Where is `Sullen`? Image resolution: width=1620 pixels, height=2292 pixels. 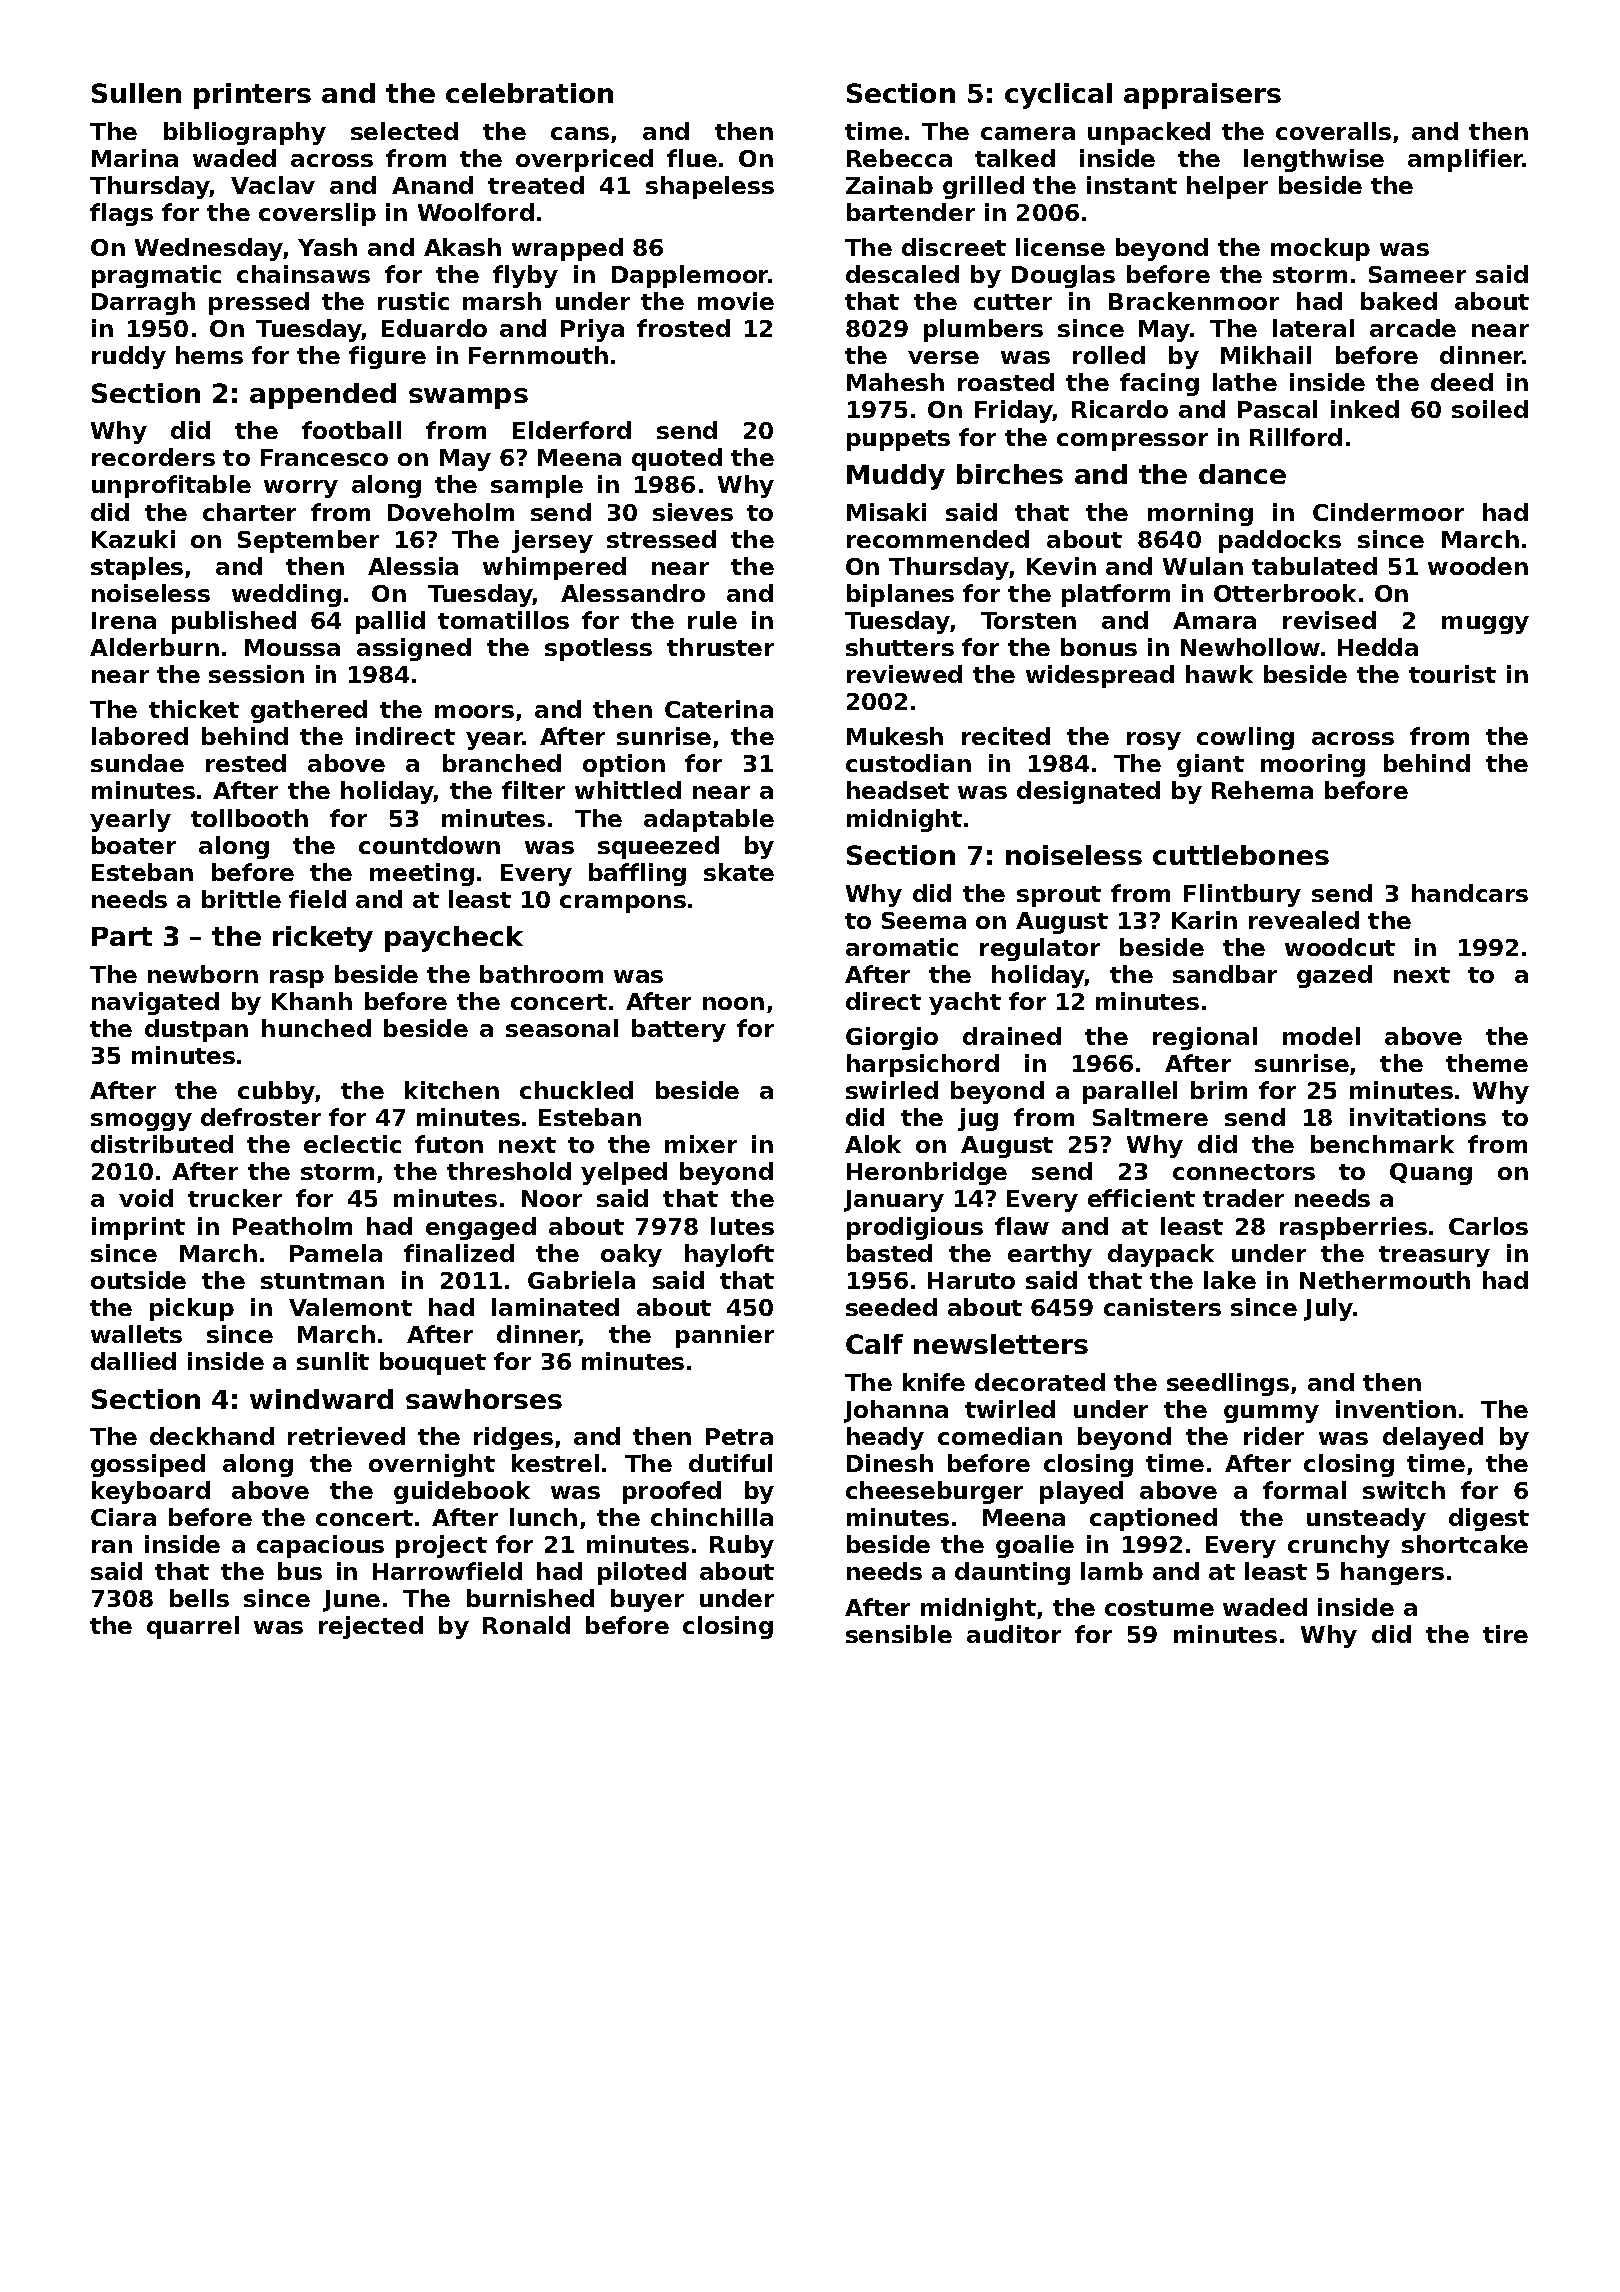
Sullen is located at coordinates (136, 93).
